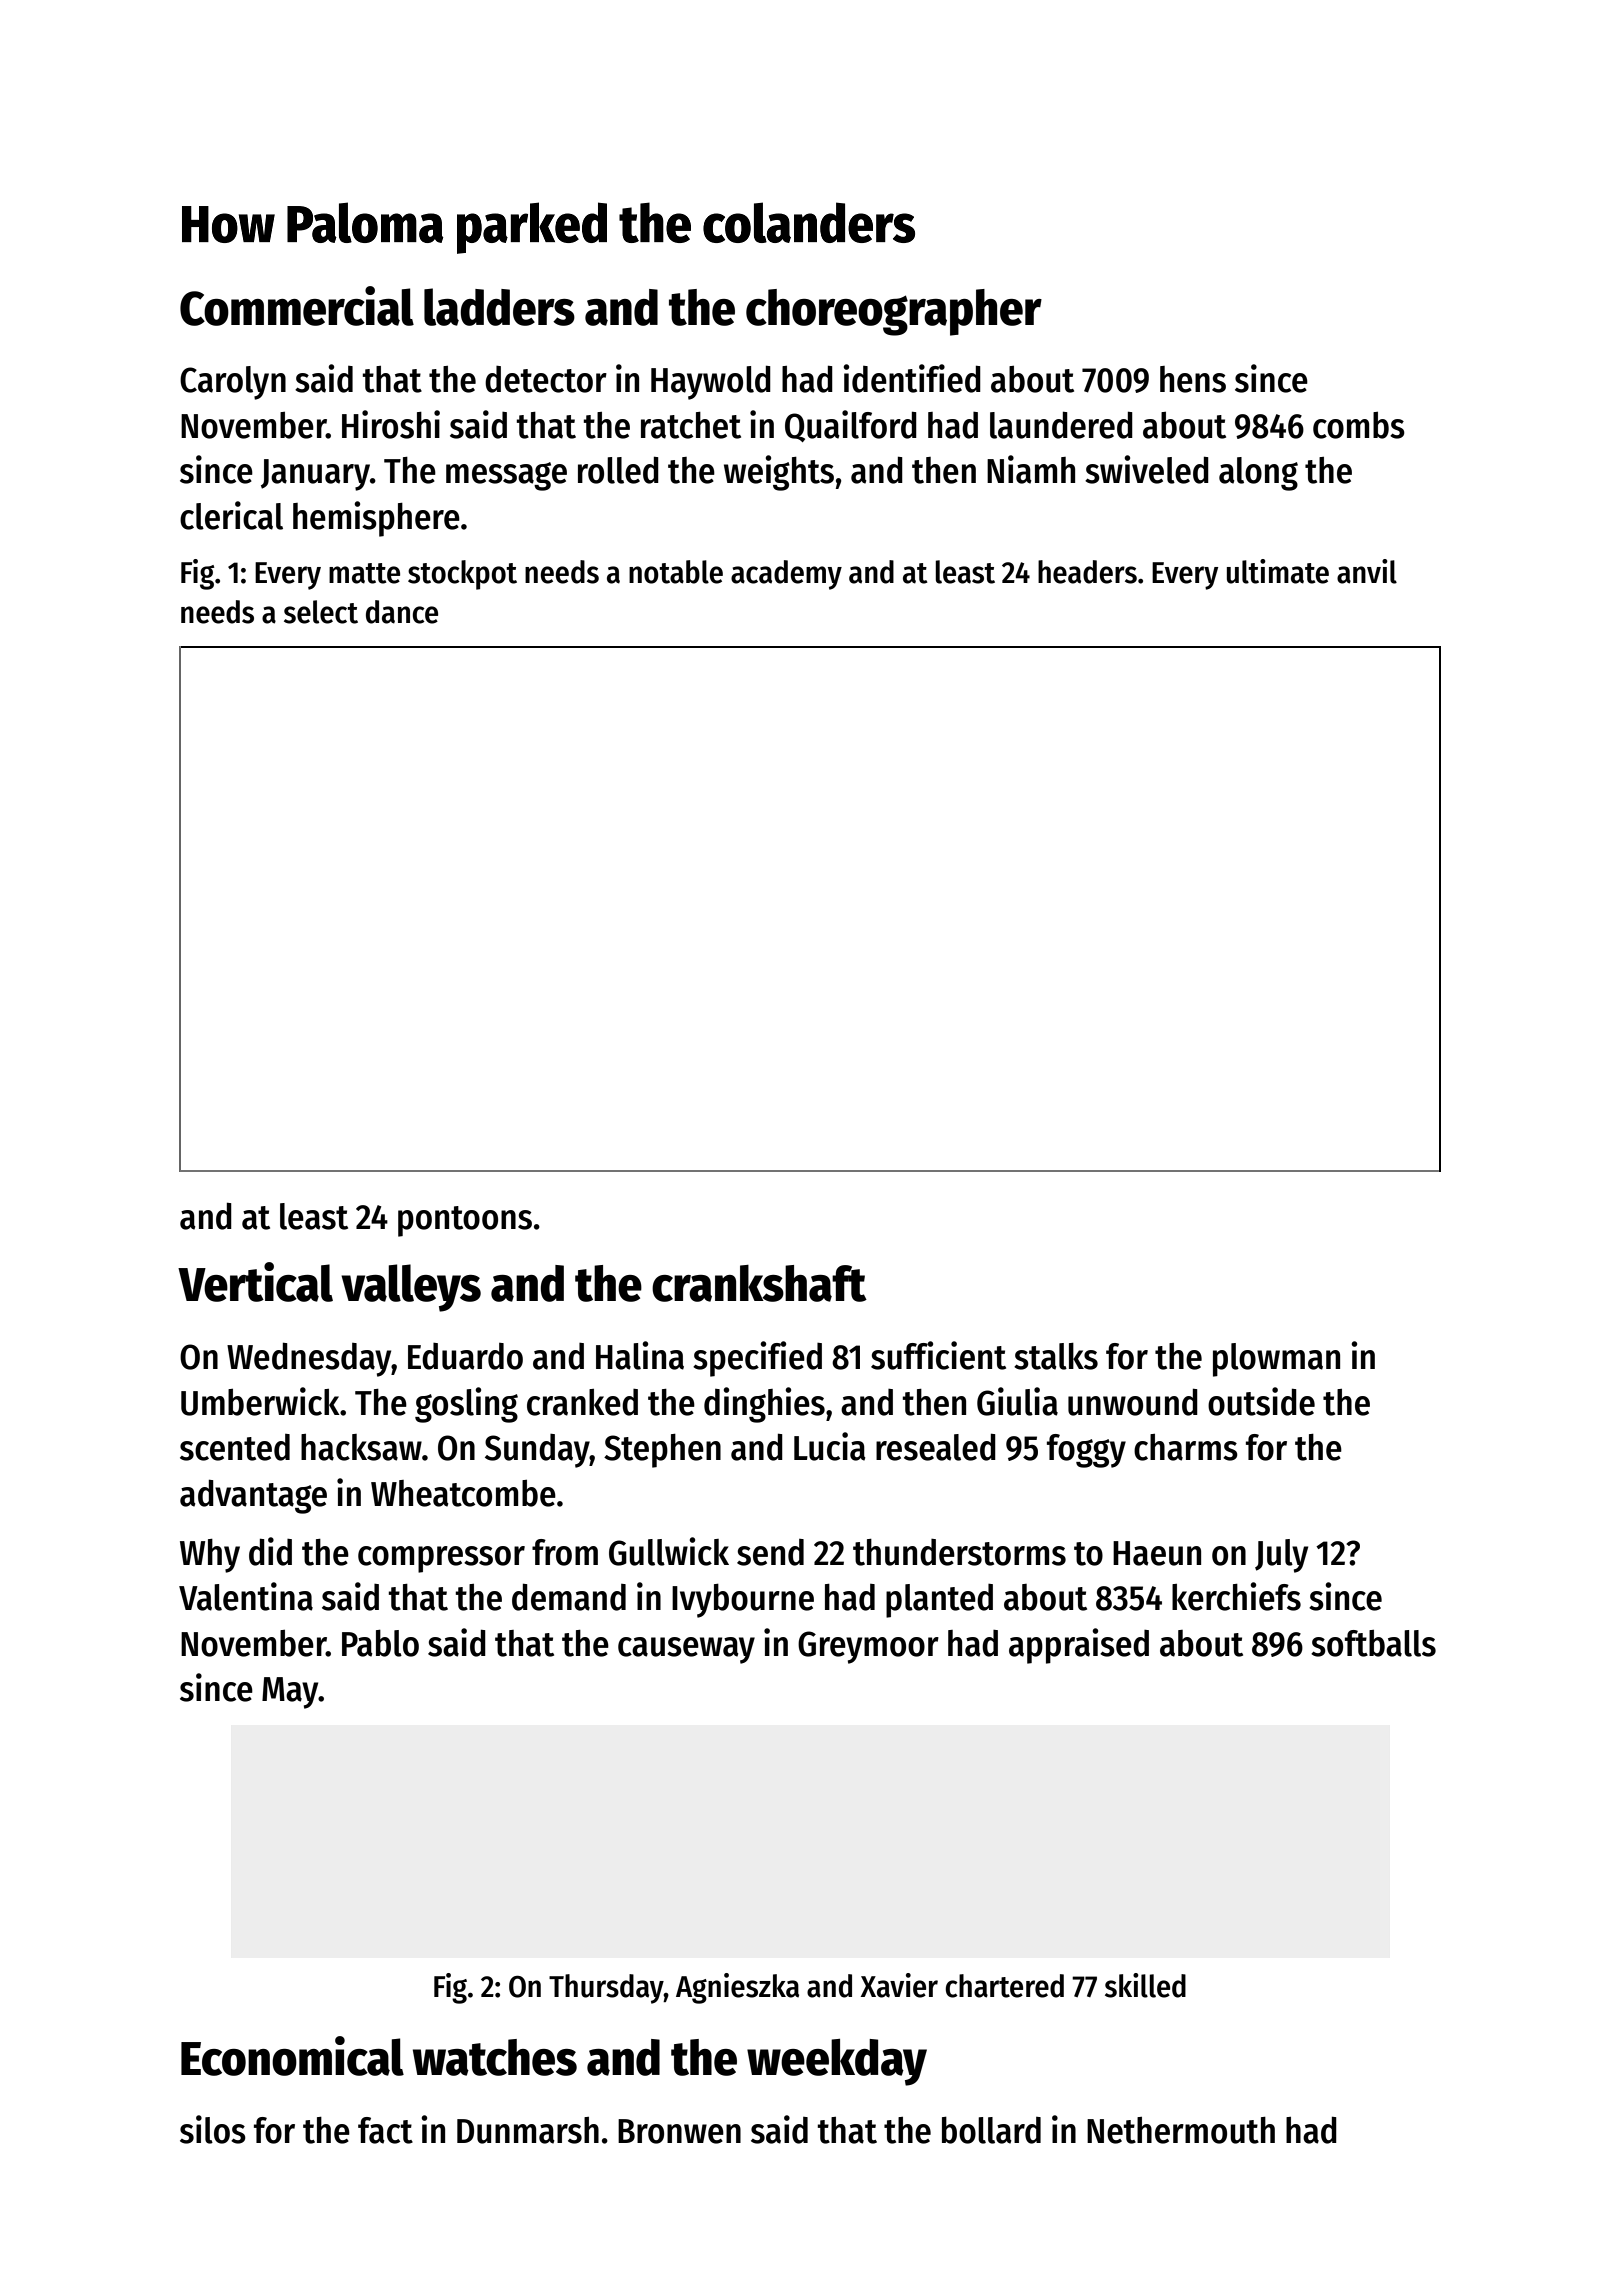  What do you see at coordinates (1087, 572) in the screenshot?
I see `headers` at bounding box center [1087, 572].
